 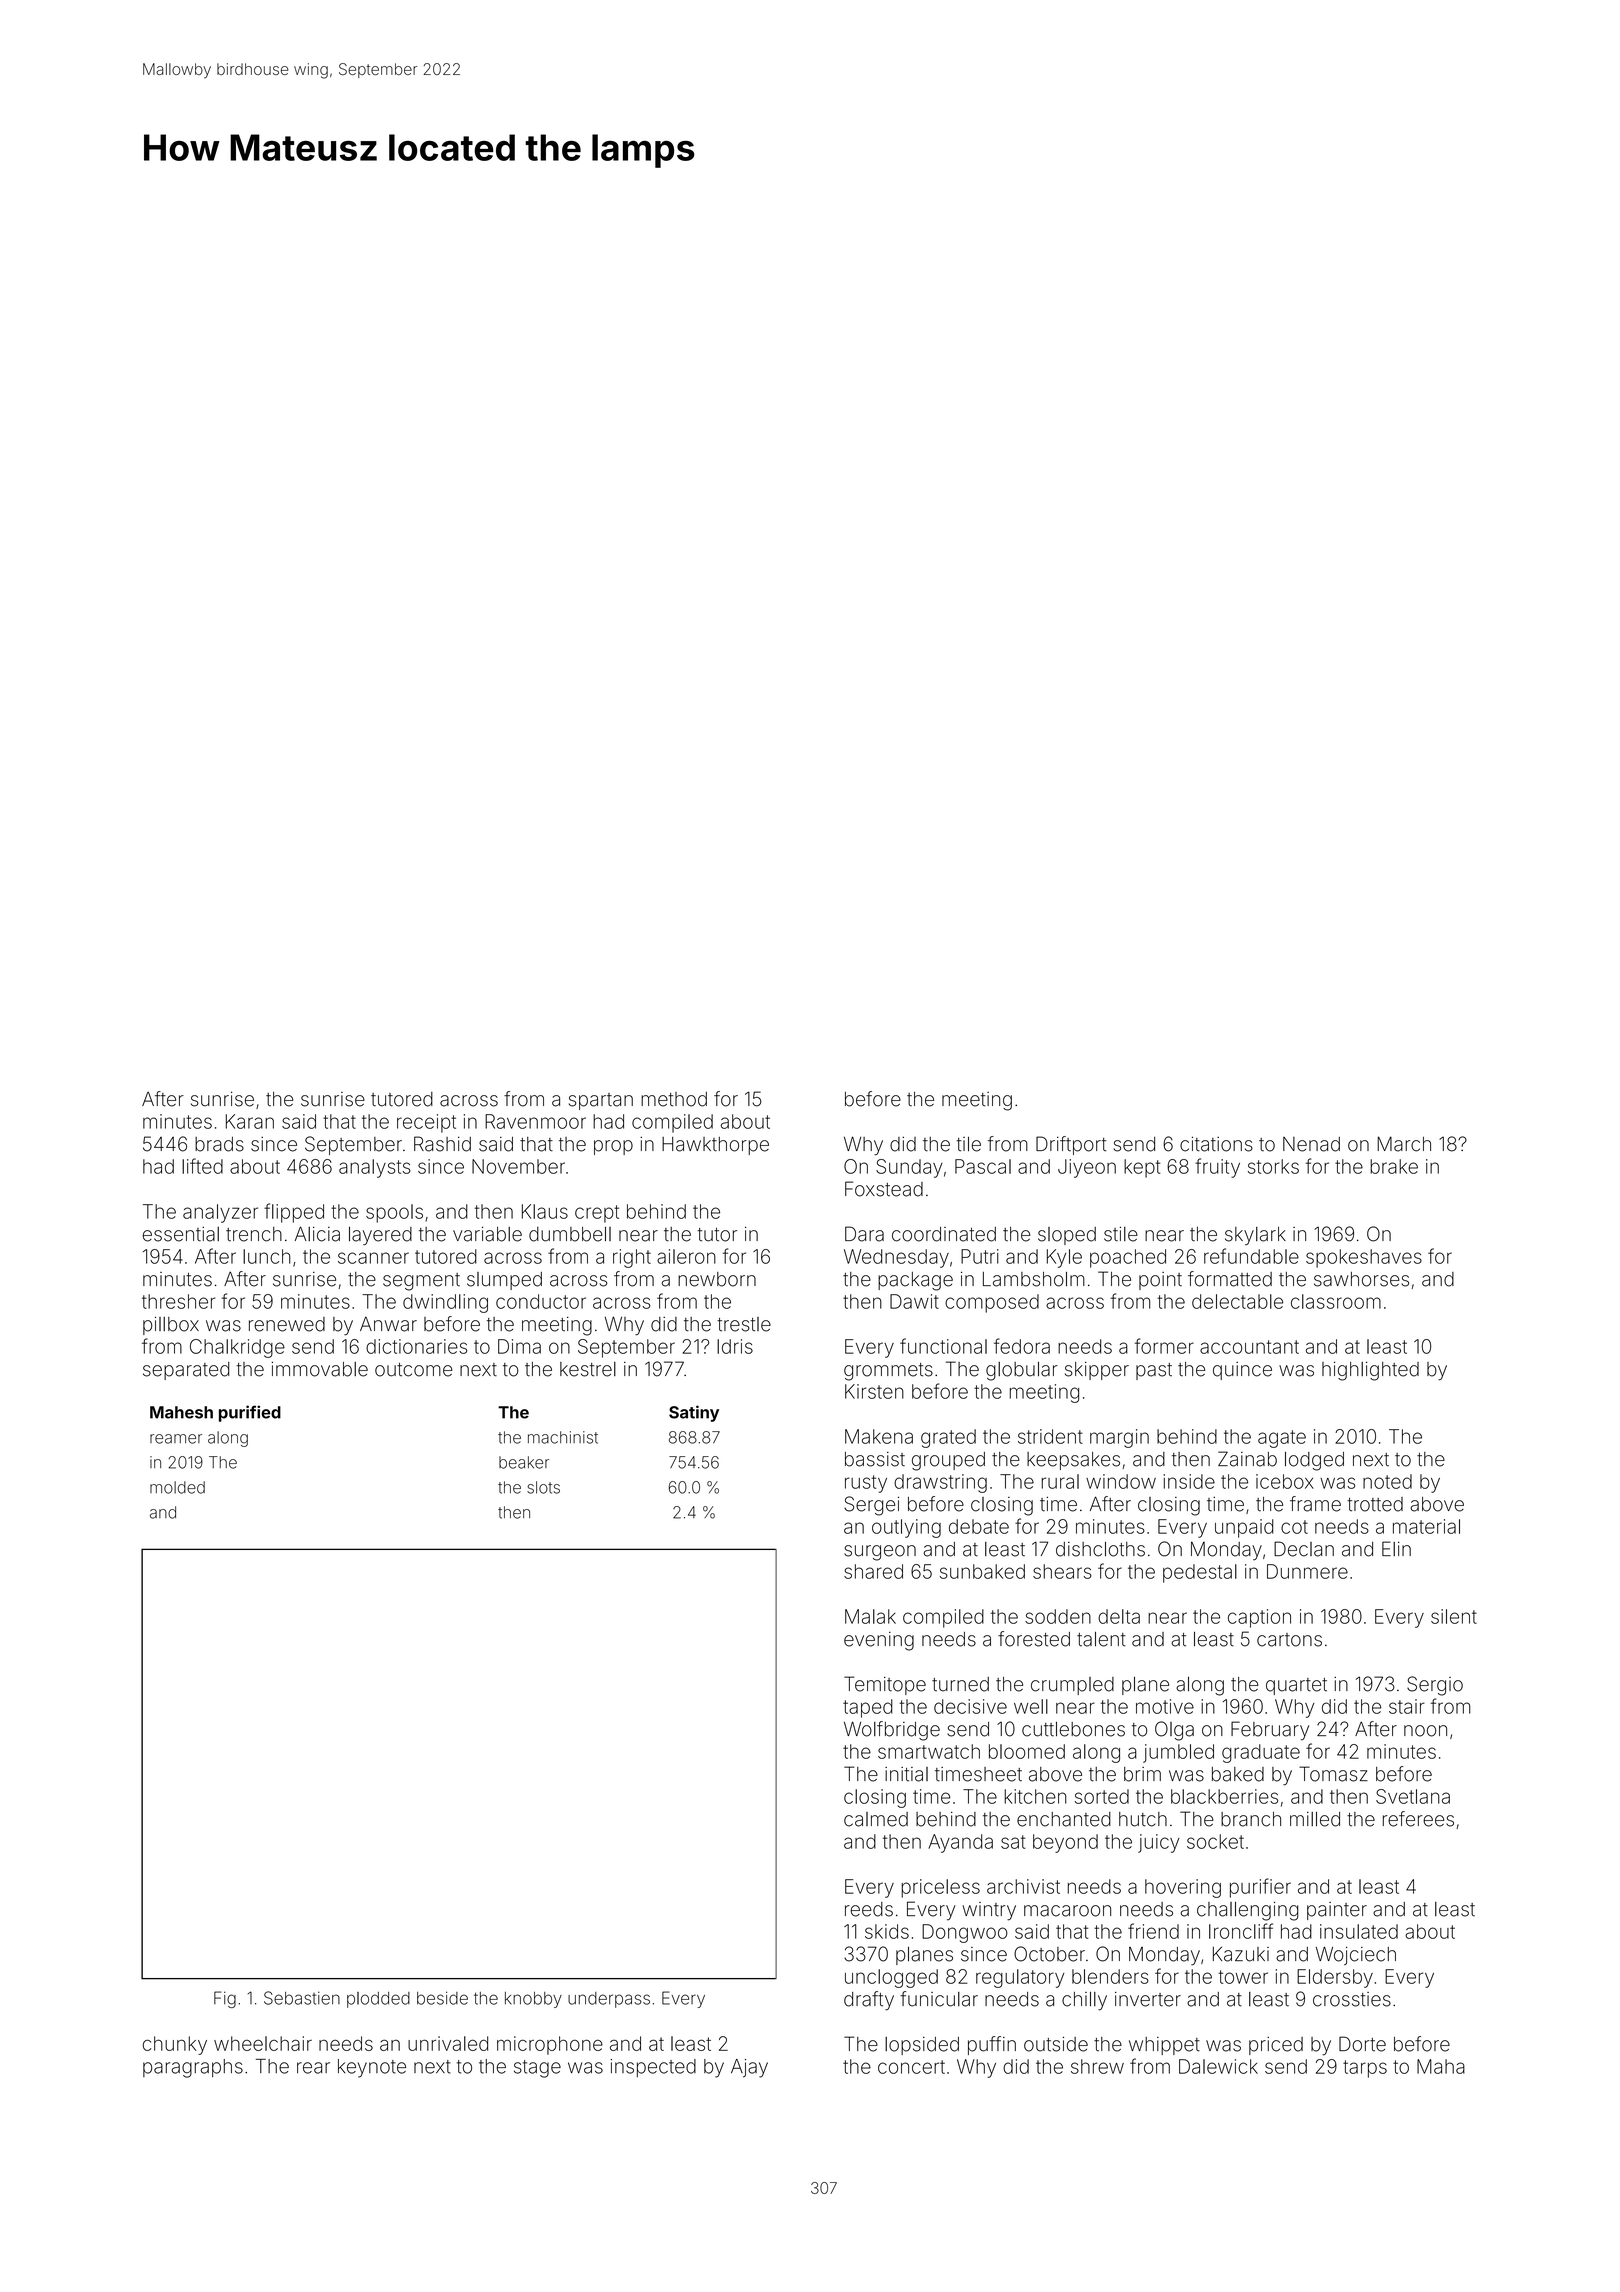 What do you see at coordinates (1454, 1616) in the screenshot?
I see `silent` at bounding box center [1454, 1616].
